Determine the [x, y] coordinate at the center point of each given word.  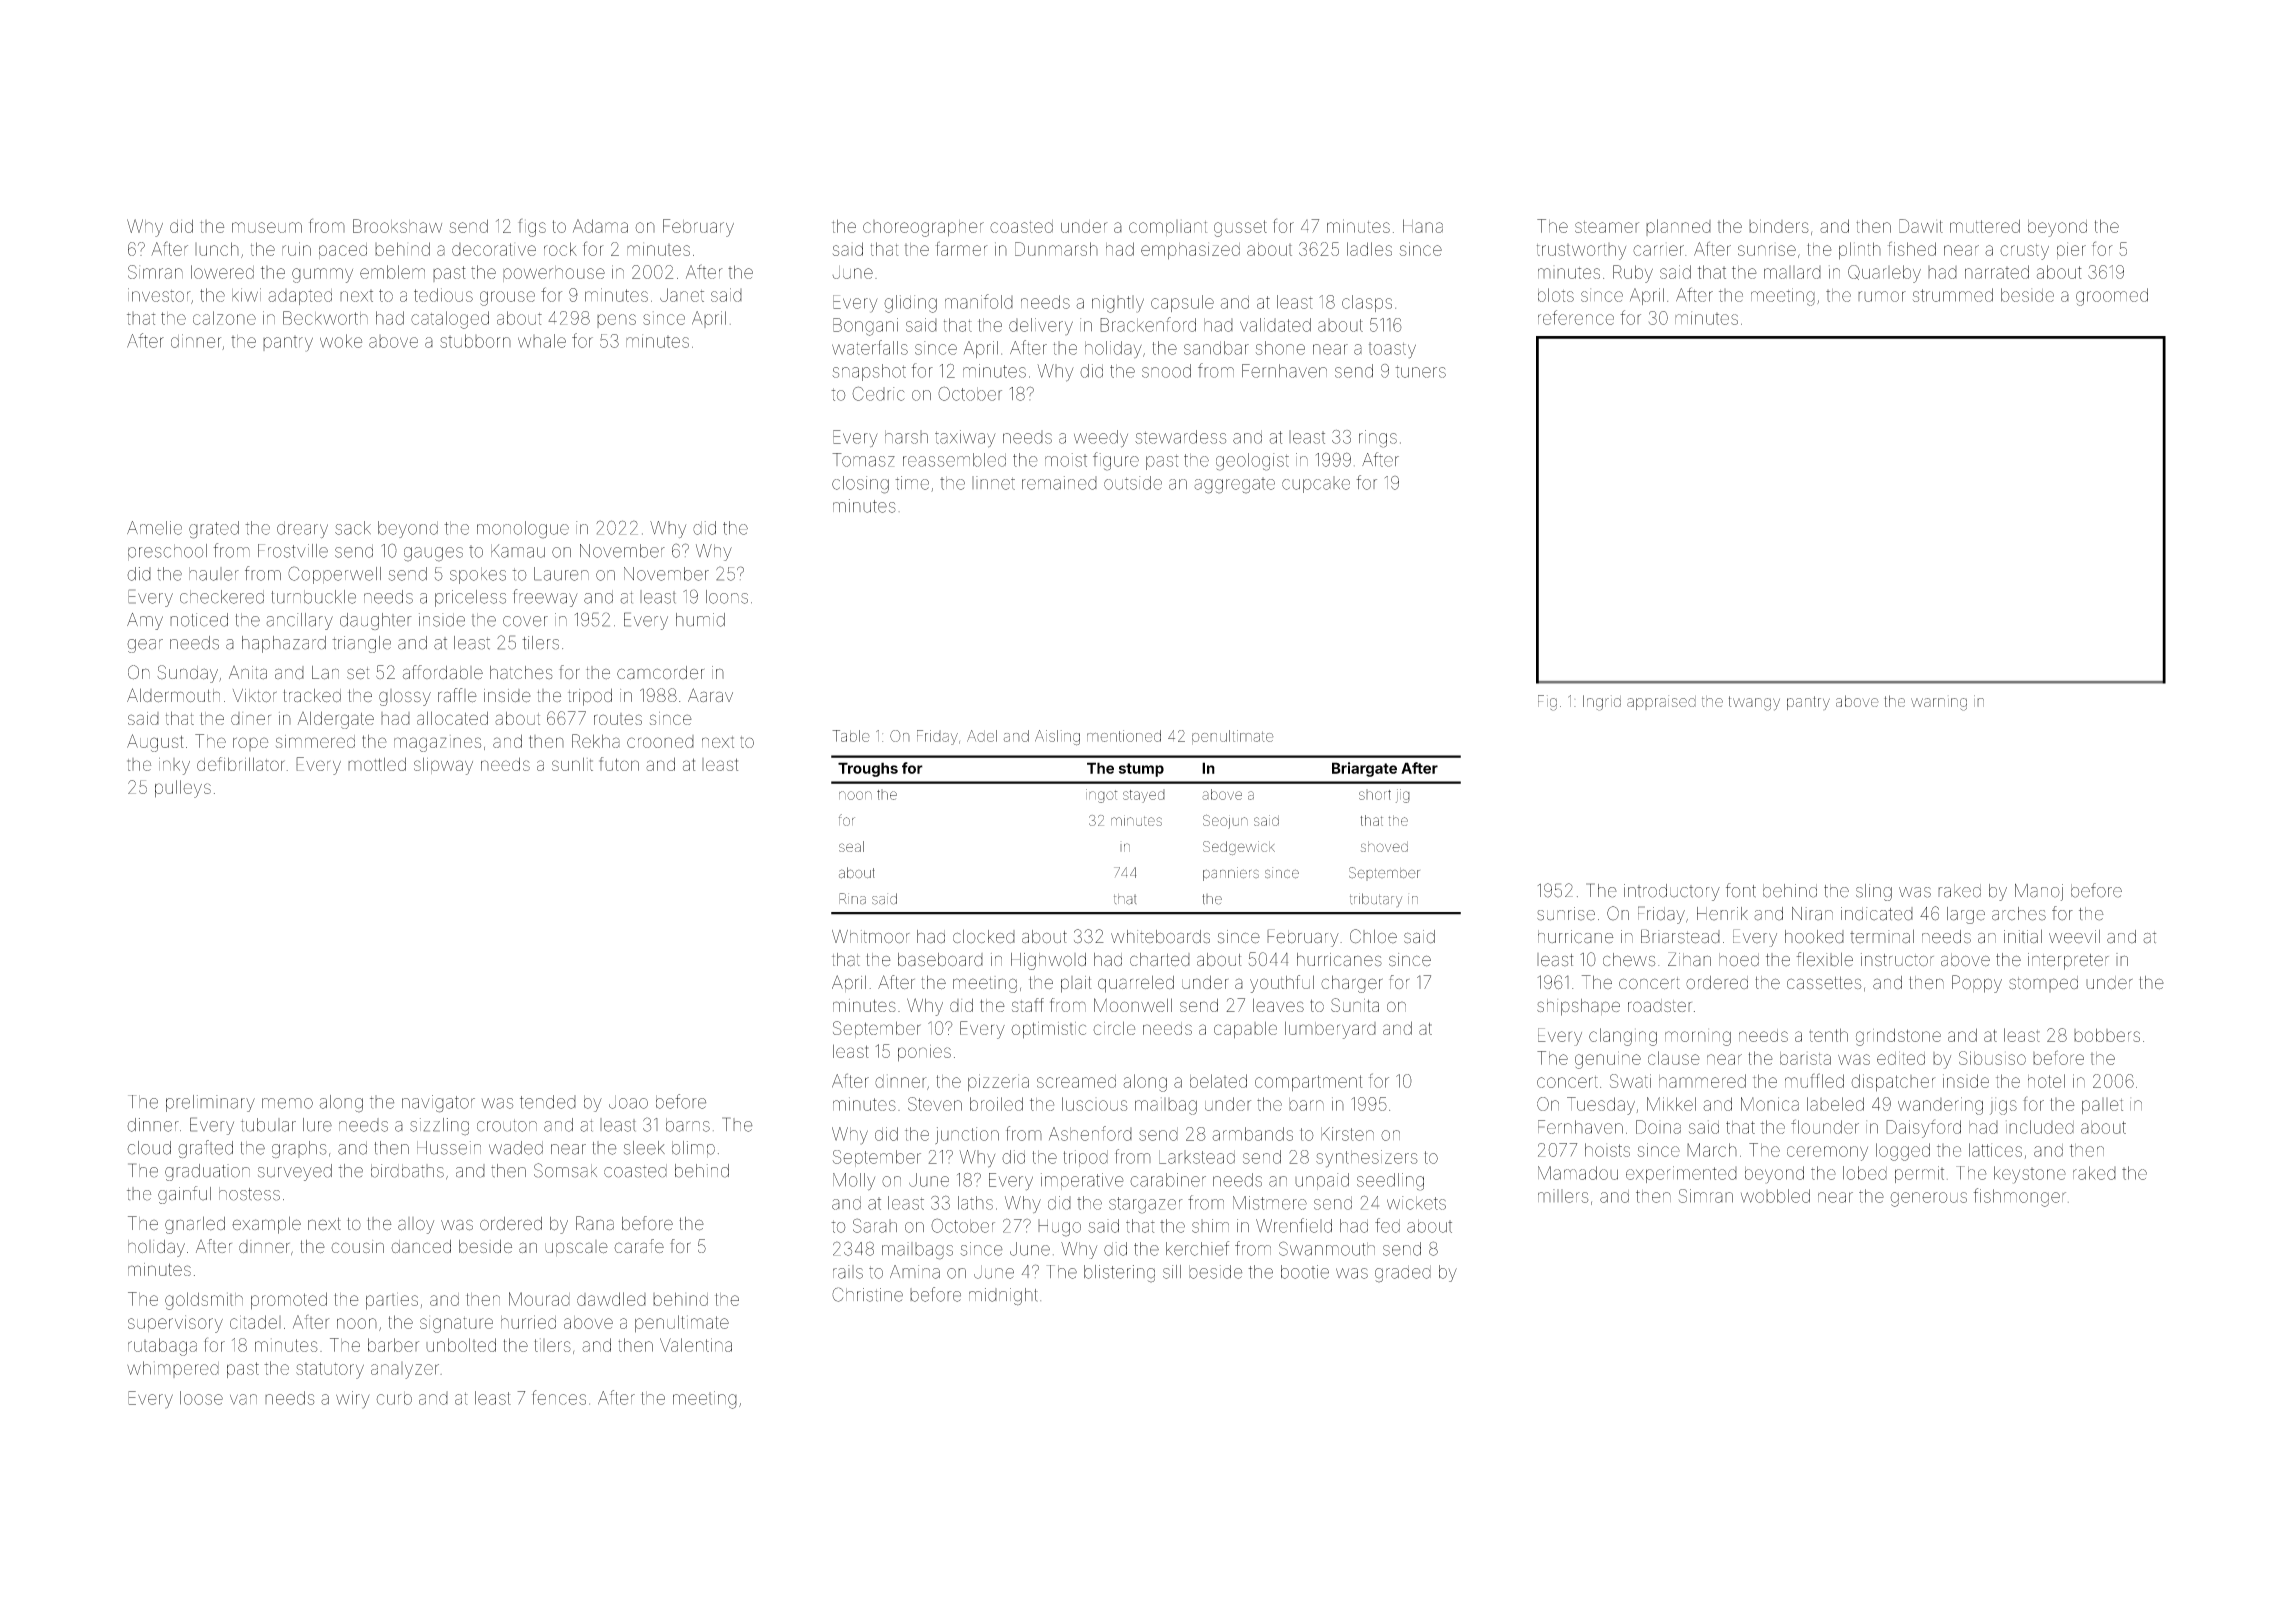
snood [1166, 371]
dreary [302, 529]
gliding [910, 304]
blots [1556, 295]
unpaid [1322, 1181]
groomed [2112, 297]
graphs [299, 1149]
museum [267, 227]
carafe [639, 1246]
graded [1403, 1274]
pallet [2102, 1106]
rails [848, 1272]
